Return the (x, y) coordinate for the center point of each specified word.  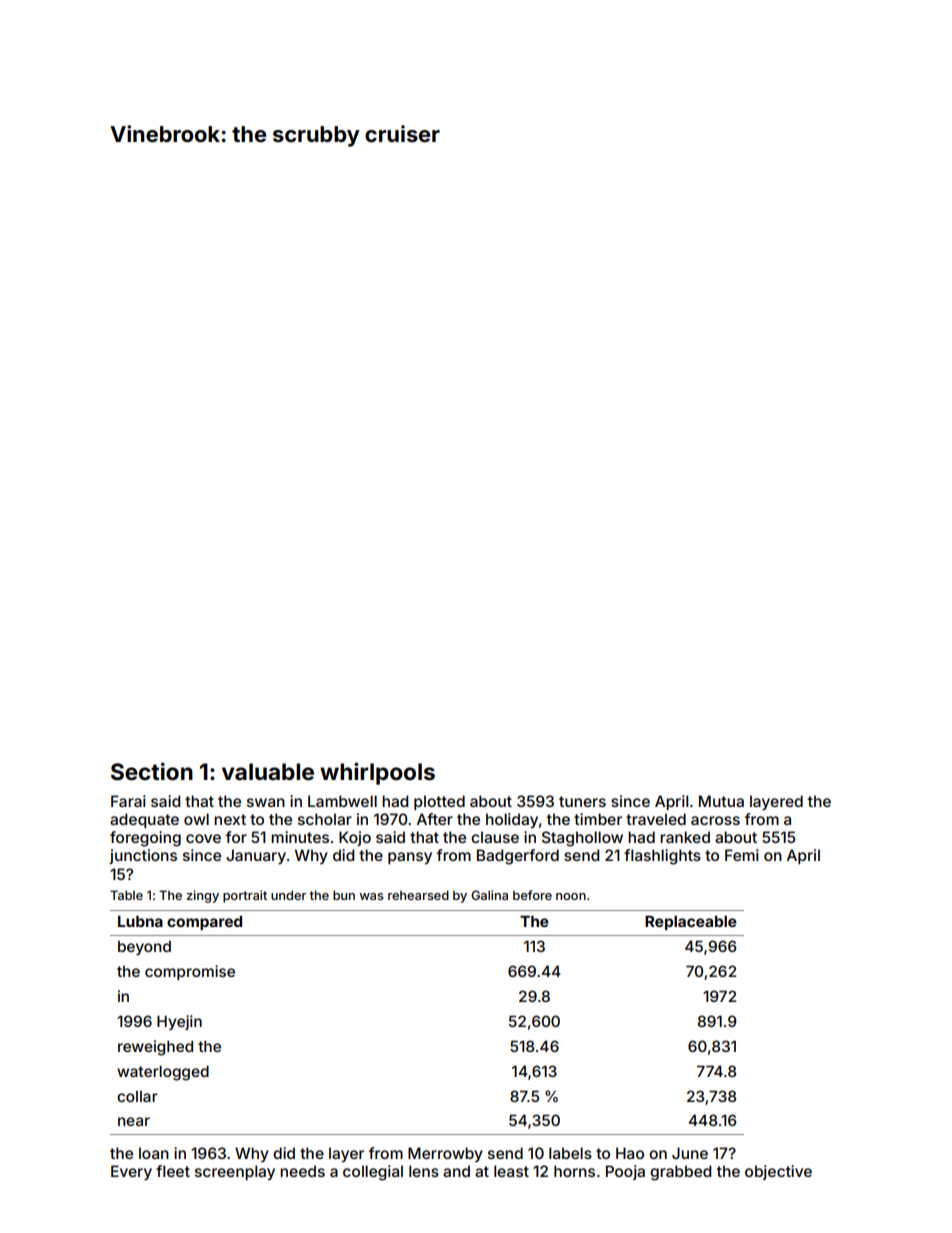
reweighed (155, 1048)
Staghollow (582, 839)
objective (778, 1172)
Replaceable (691, 922)
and (456, 1171)
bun (344, 895)
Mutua (721, 801)
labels (570, 1153)
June (690, 1153)
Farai (128, 801)
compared (204, 923)
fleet (173, 1171)
